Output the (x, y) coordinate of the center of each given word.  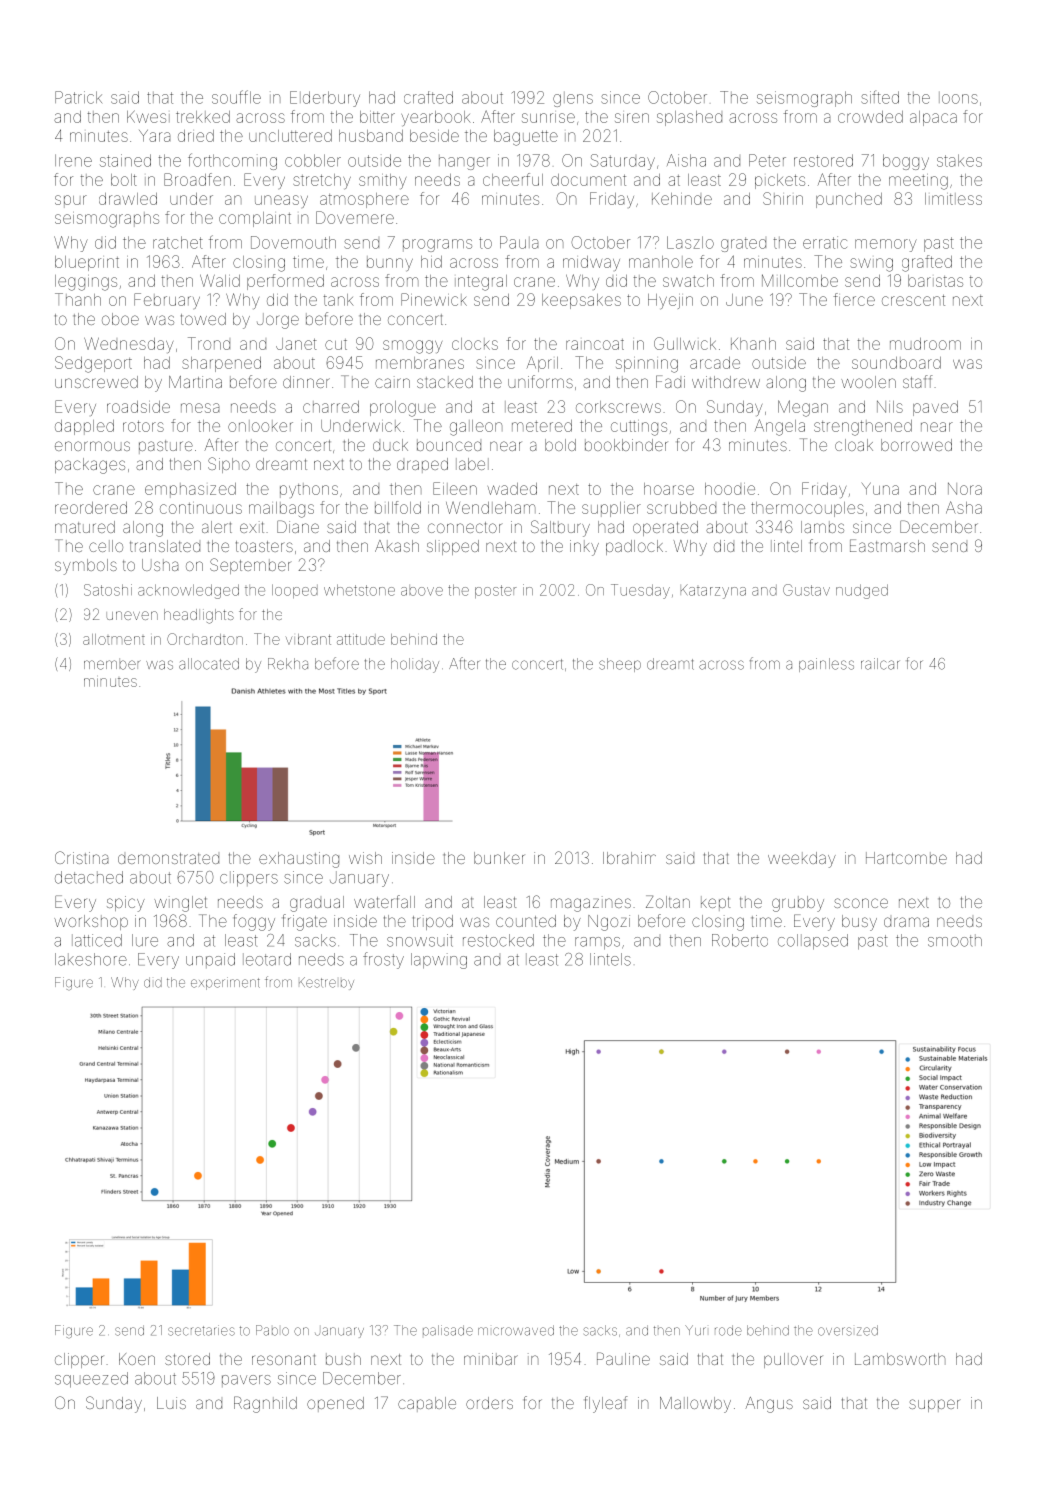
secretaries (201, 1330)
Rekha (288, 664)
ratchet (178, 242)
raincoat (595, 344)
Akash (397, 546)
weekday (802, 860)
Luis (171, 1403)
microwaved (516, 1330)
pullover (793, 1360)
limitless (953, 199)
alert (217, 527)
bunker (499, 858)
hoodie (730, 489)
